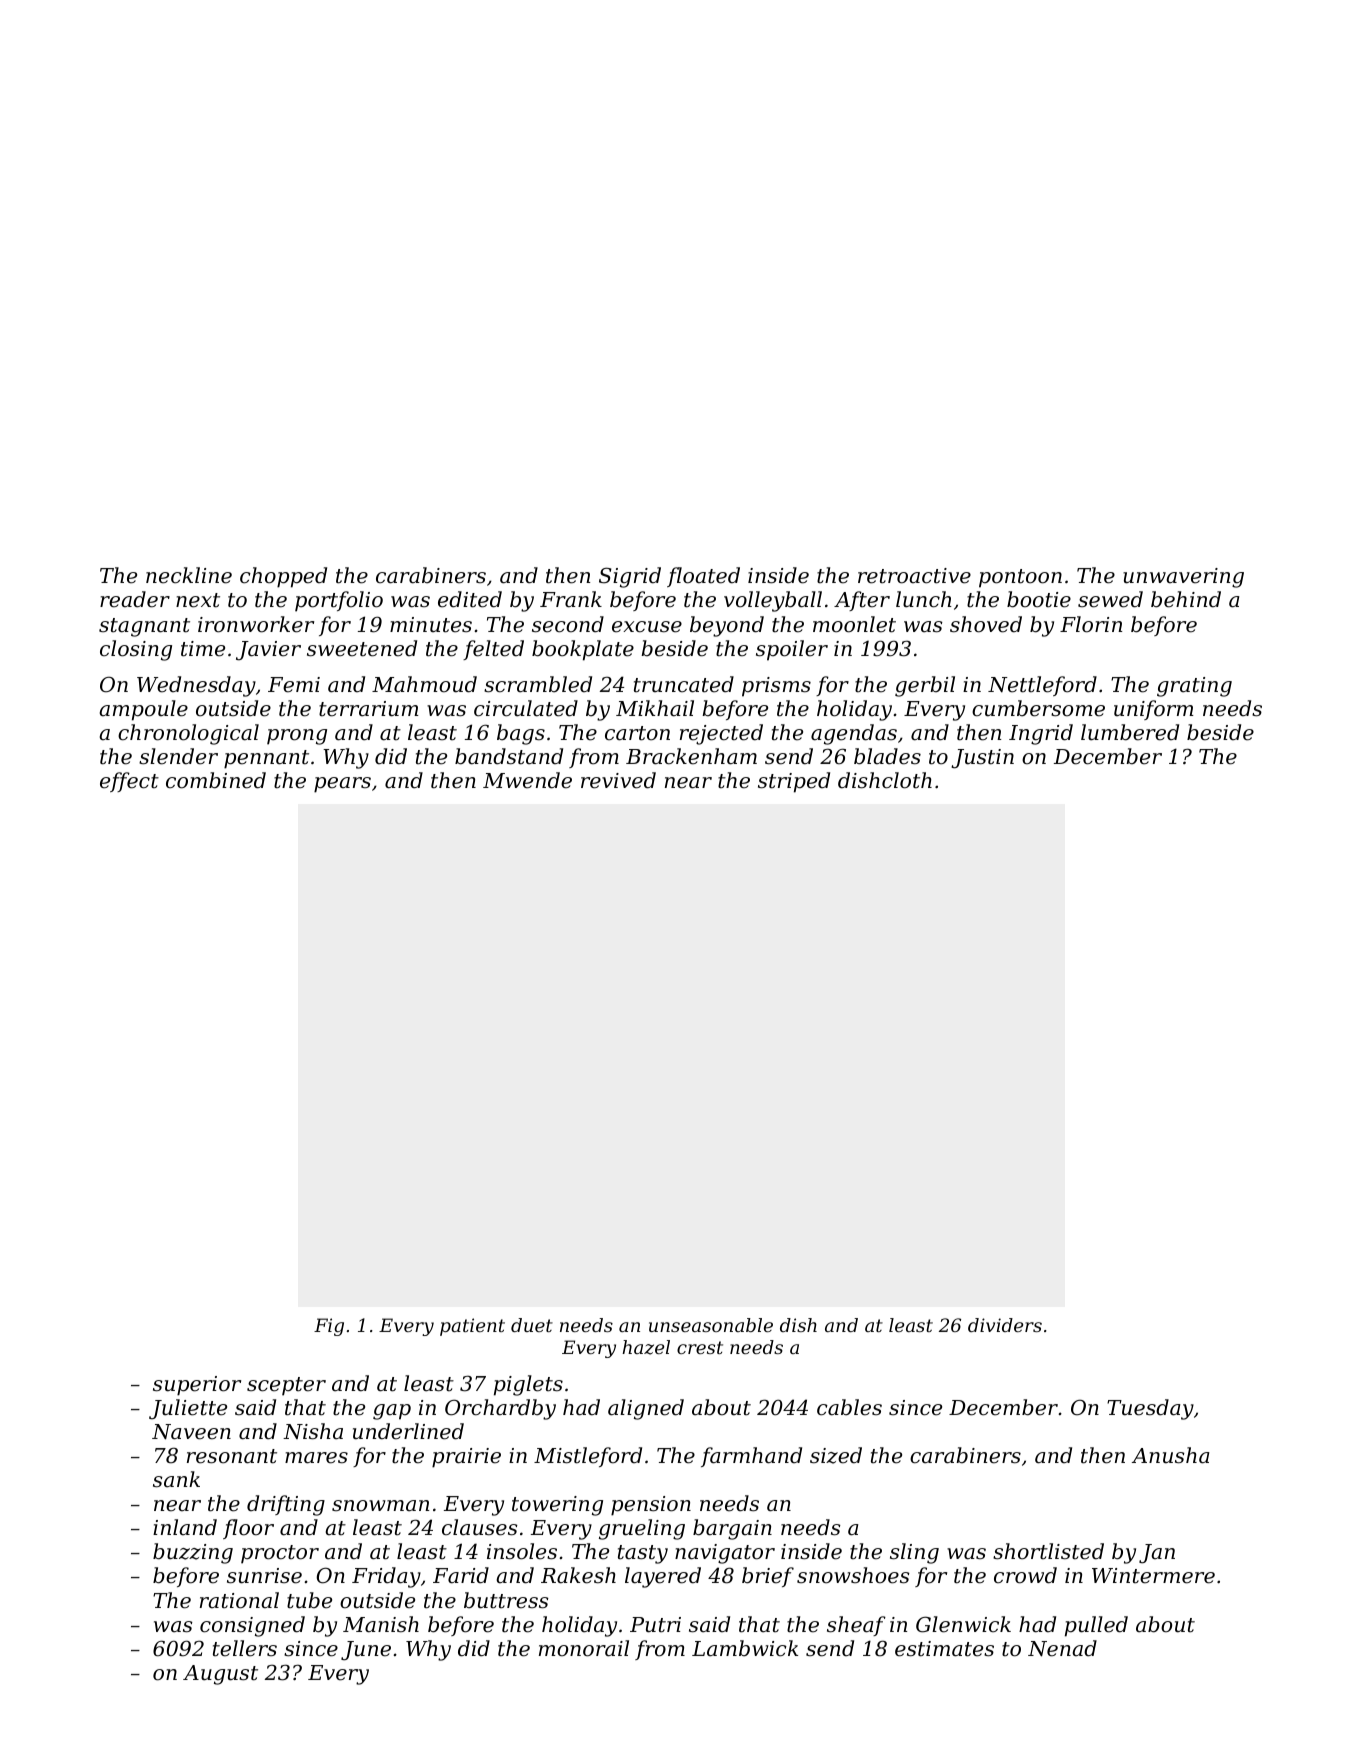 This document has width=1363, height=1764. I want to click on stagnant, so click(144, 627).
